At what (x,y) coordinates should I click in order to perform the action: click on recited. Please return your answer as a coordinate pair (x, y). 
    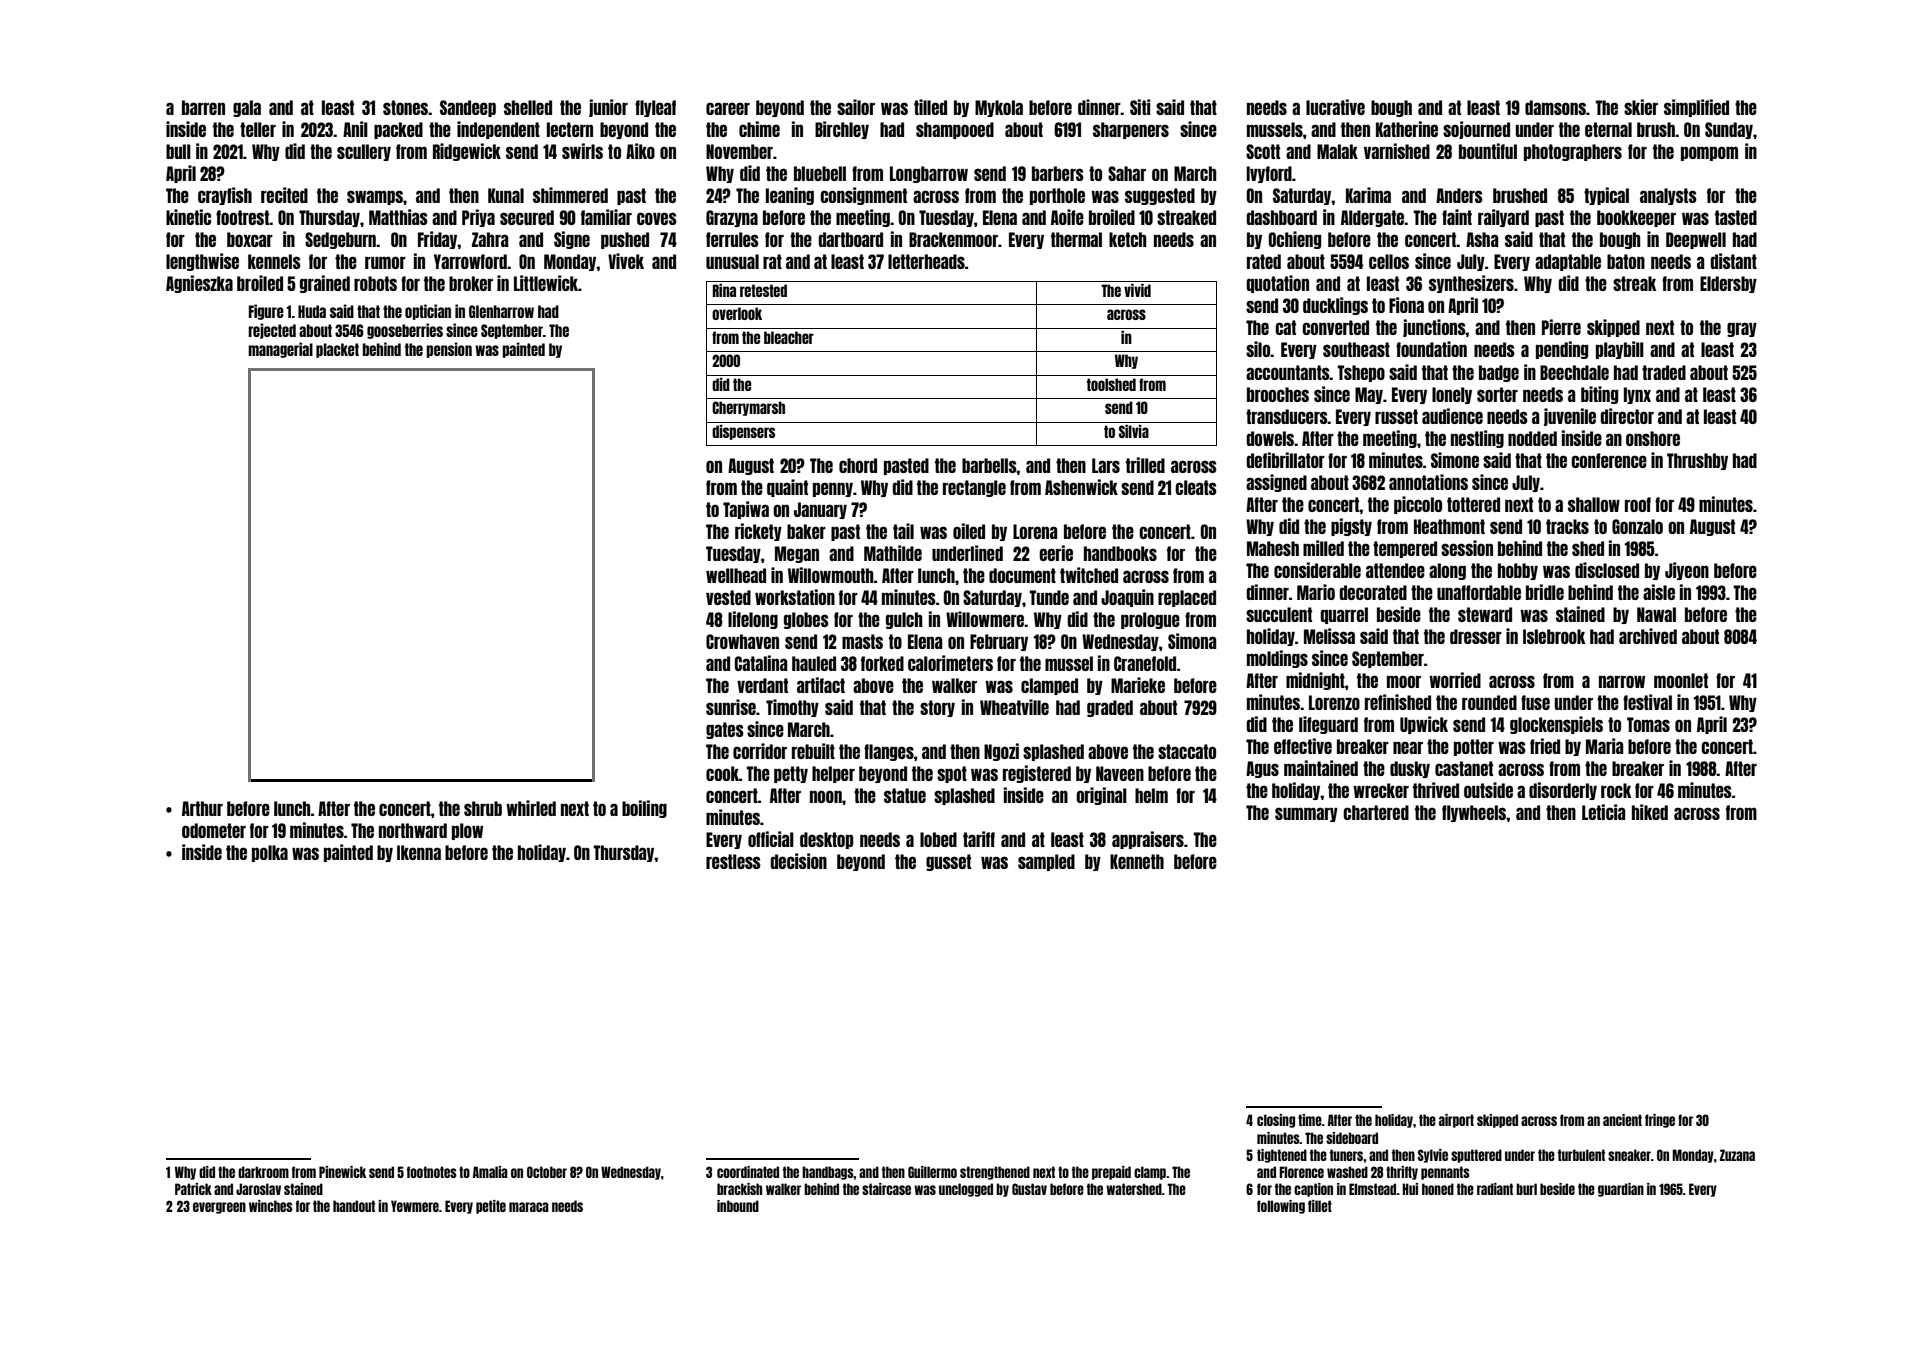
    Looking at the image, I should click on (284, 195).
